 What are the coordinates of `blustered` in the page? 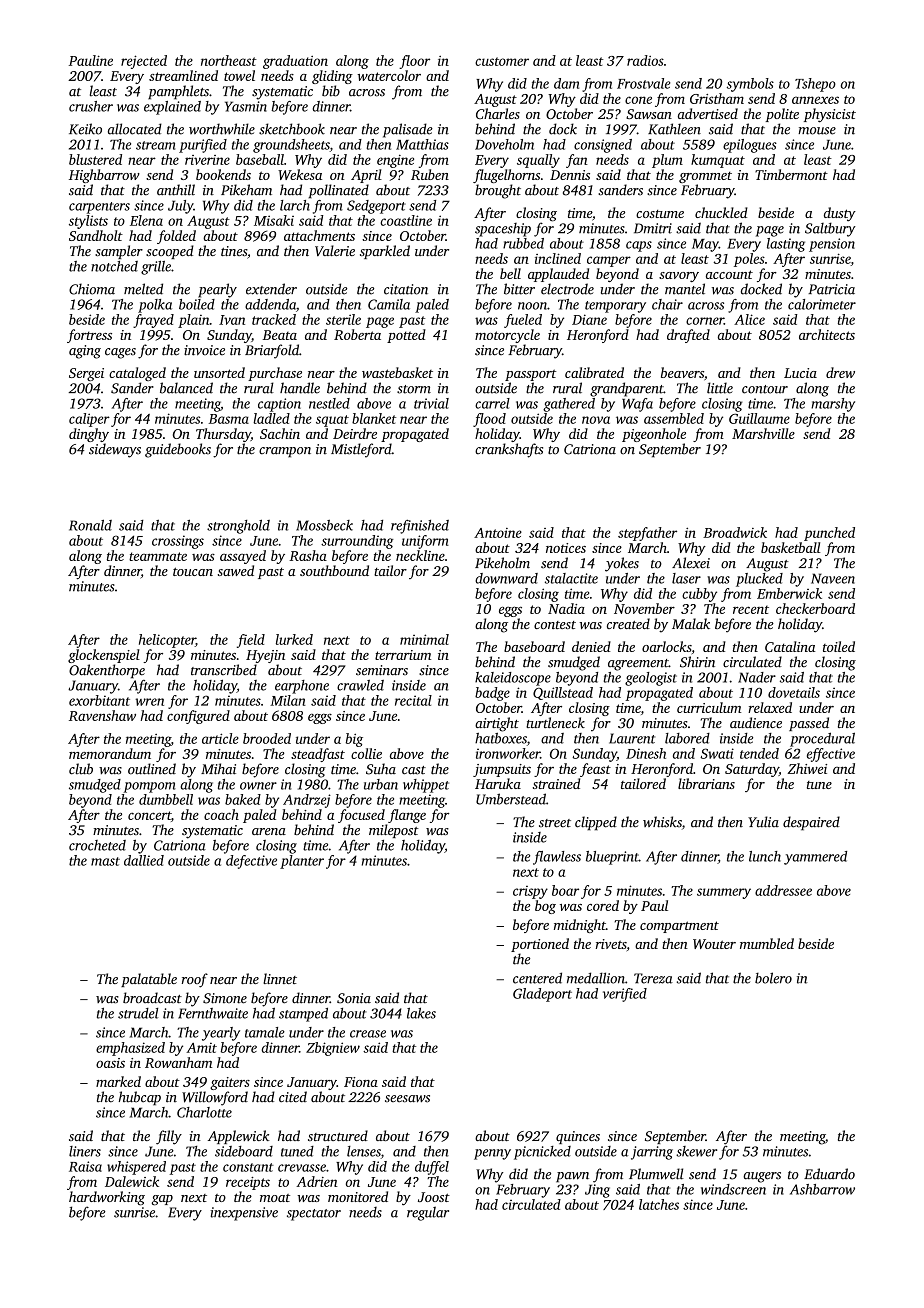 It's located at (95, 159).
